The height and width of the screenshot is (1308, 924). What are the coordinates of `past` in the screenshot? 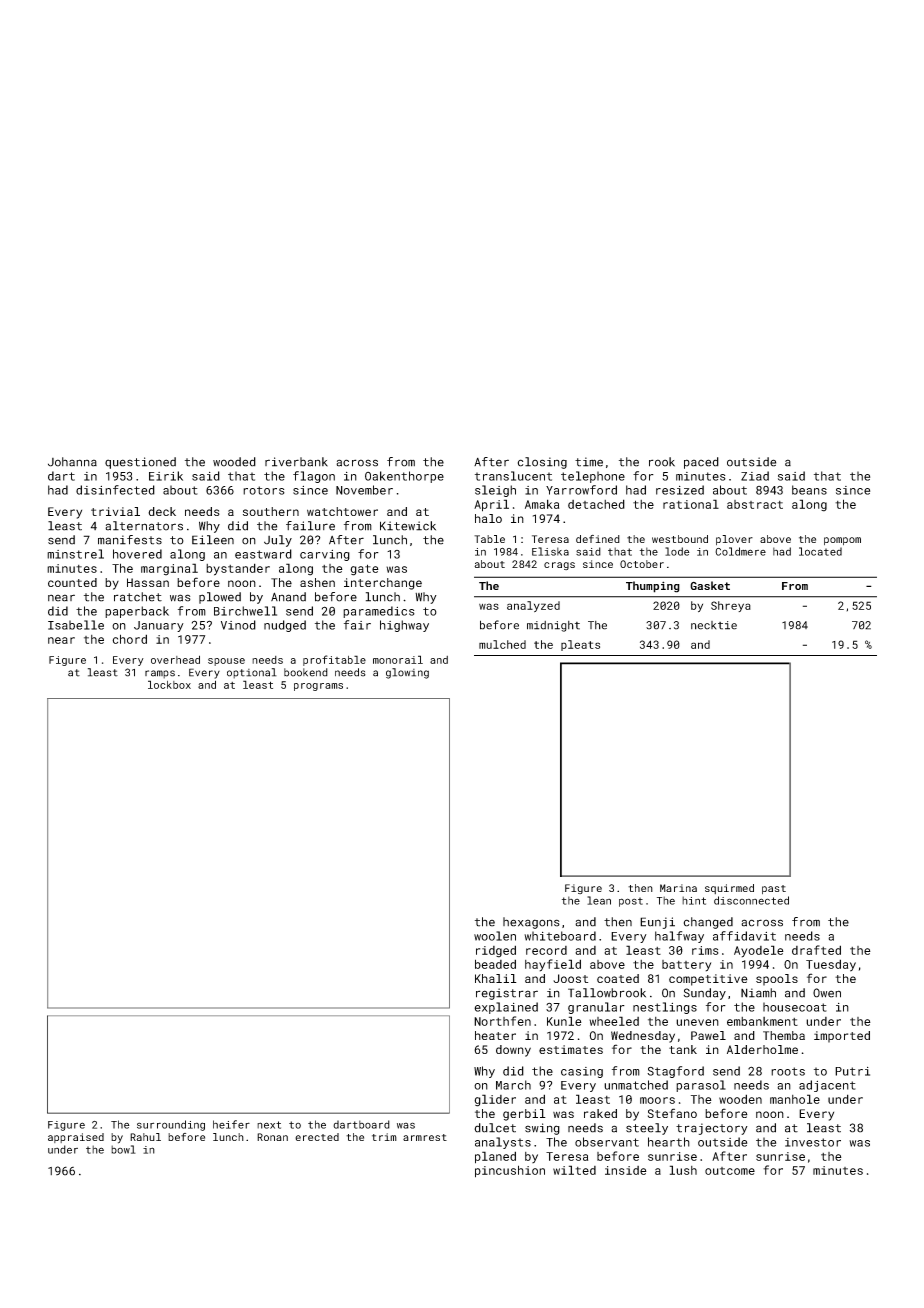 It's located at (774, 889).
